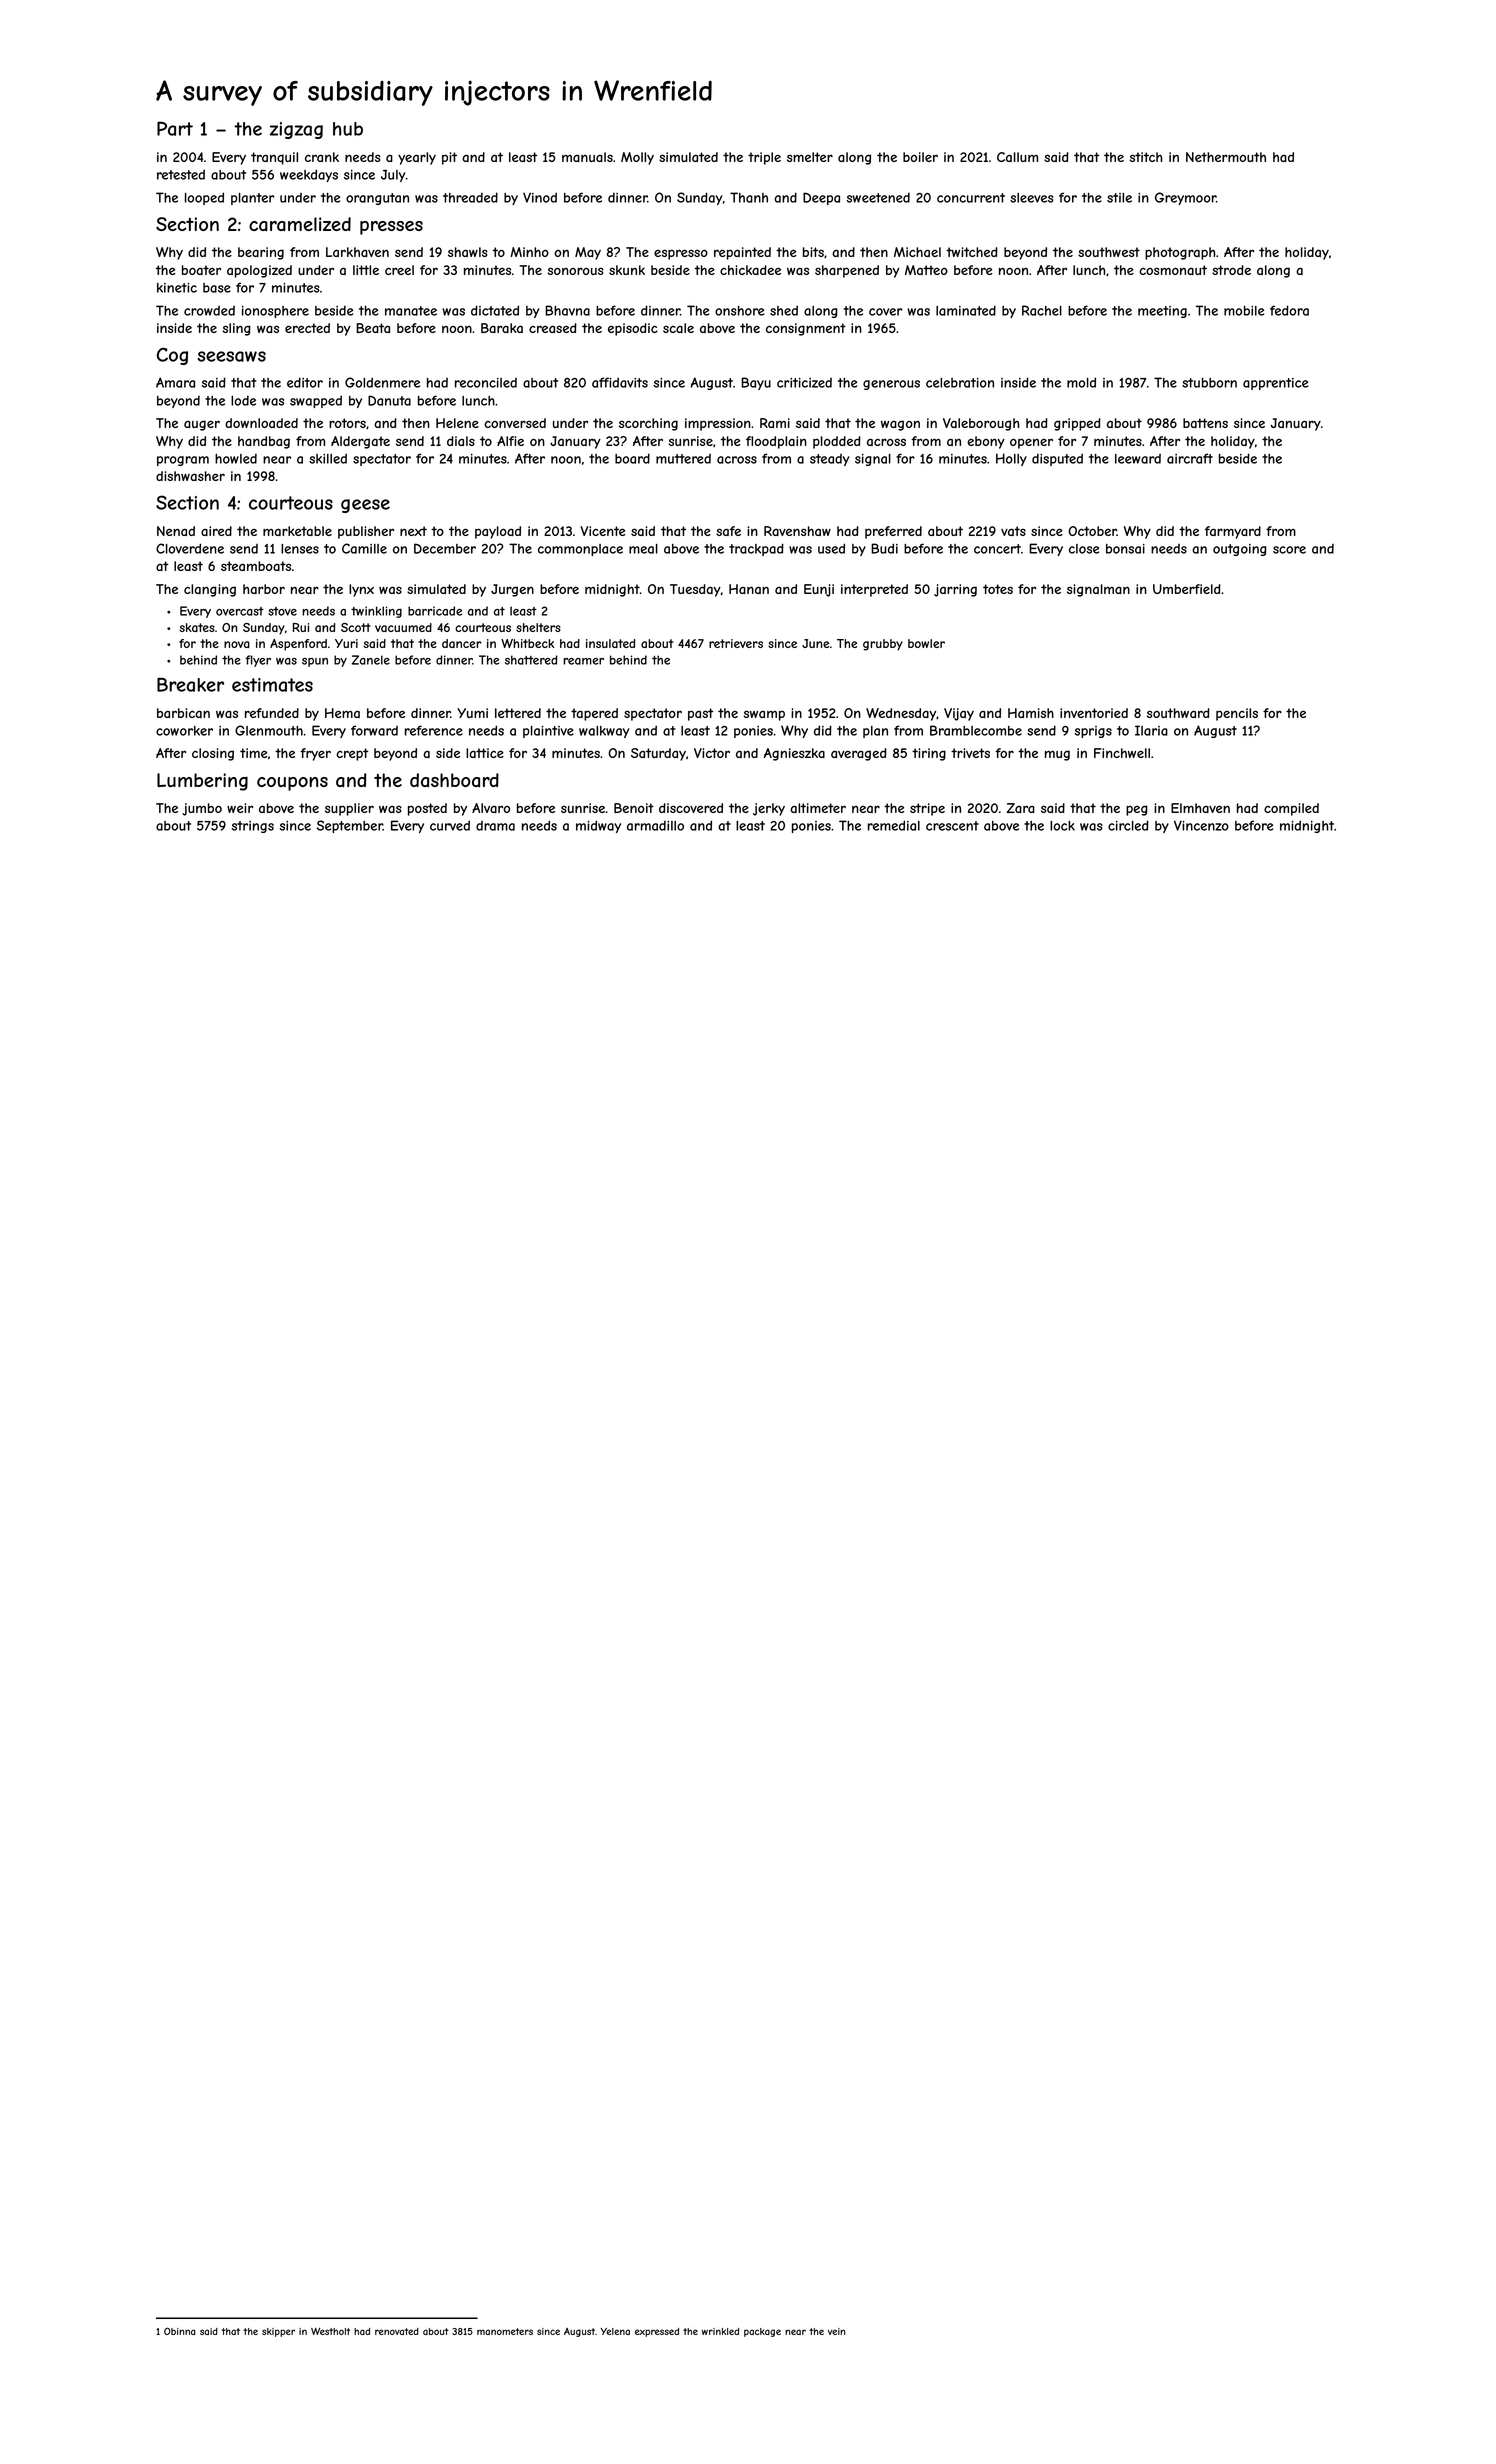 Image resolution: width=1496 pixels, height=2464 pixels. Describe the element at coordinates (350, 826) in the document. I see `September` at that location.
